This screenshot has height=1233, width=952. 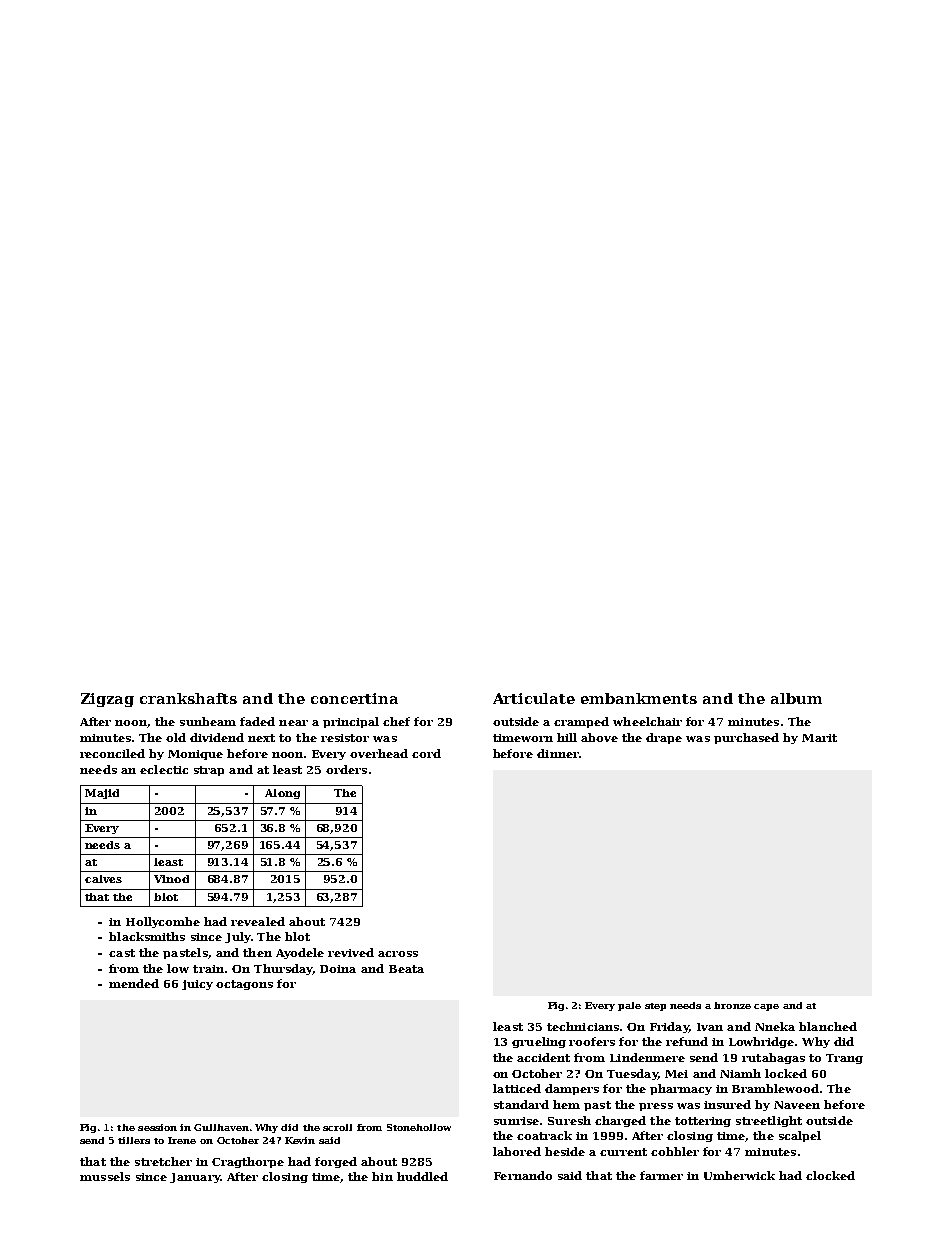 I want to click on purchased, so click(x=746, y=738).
